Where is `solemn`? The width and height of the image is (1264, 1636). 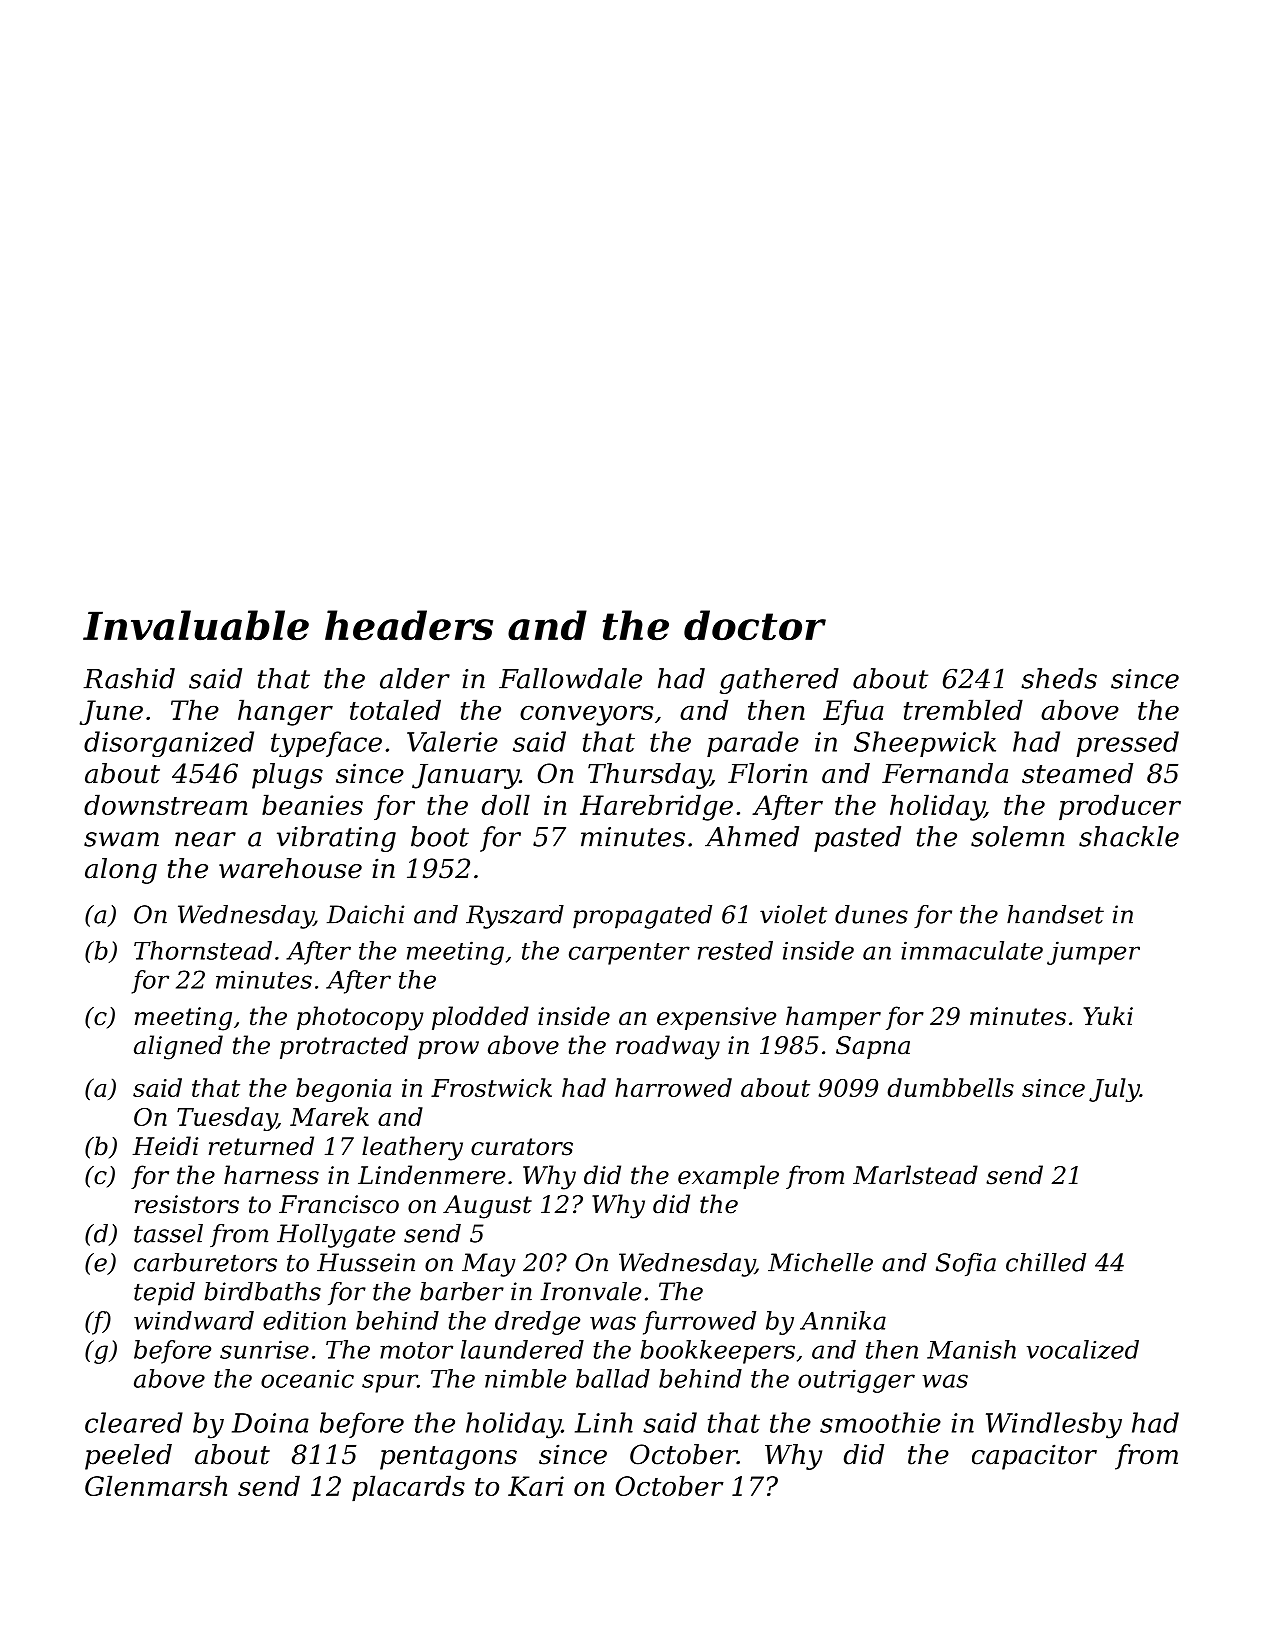
solemn is located at coordinates (1018, 836).
